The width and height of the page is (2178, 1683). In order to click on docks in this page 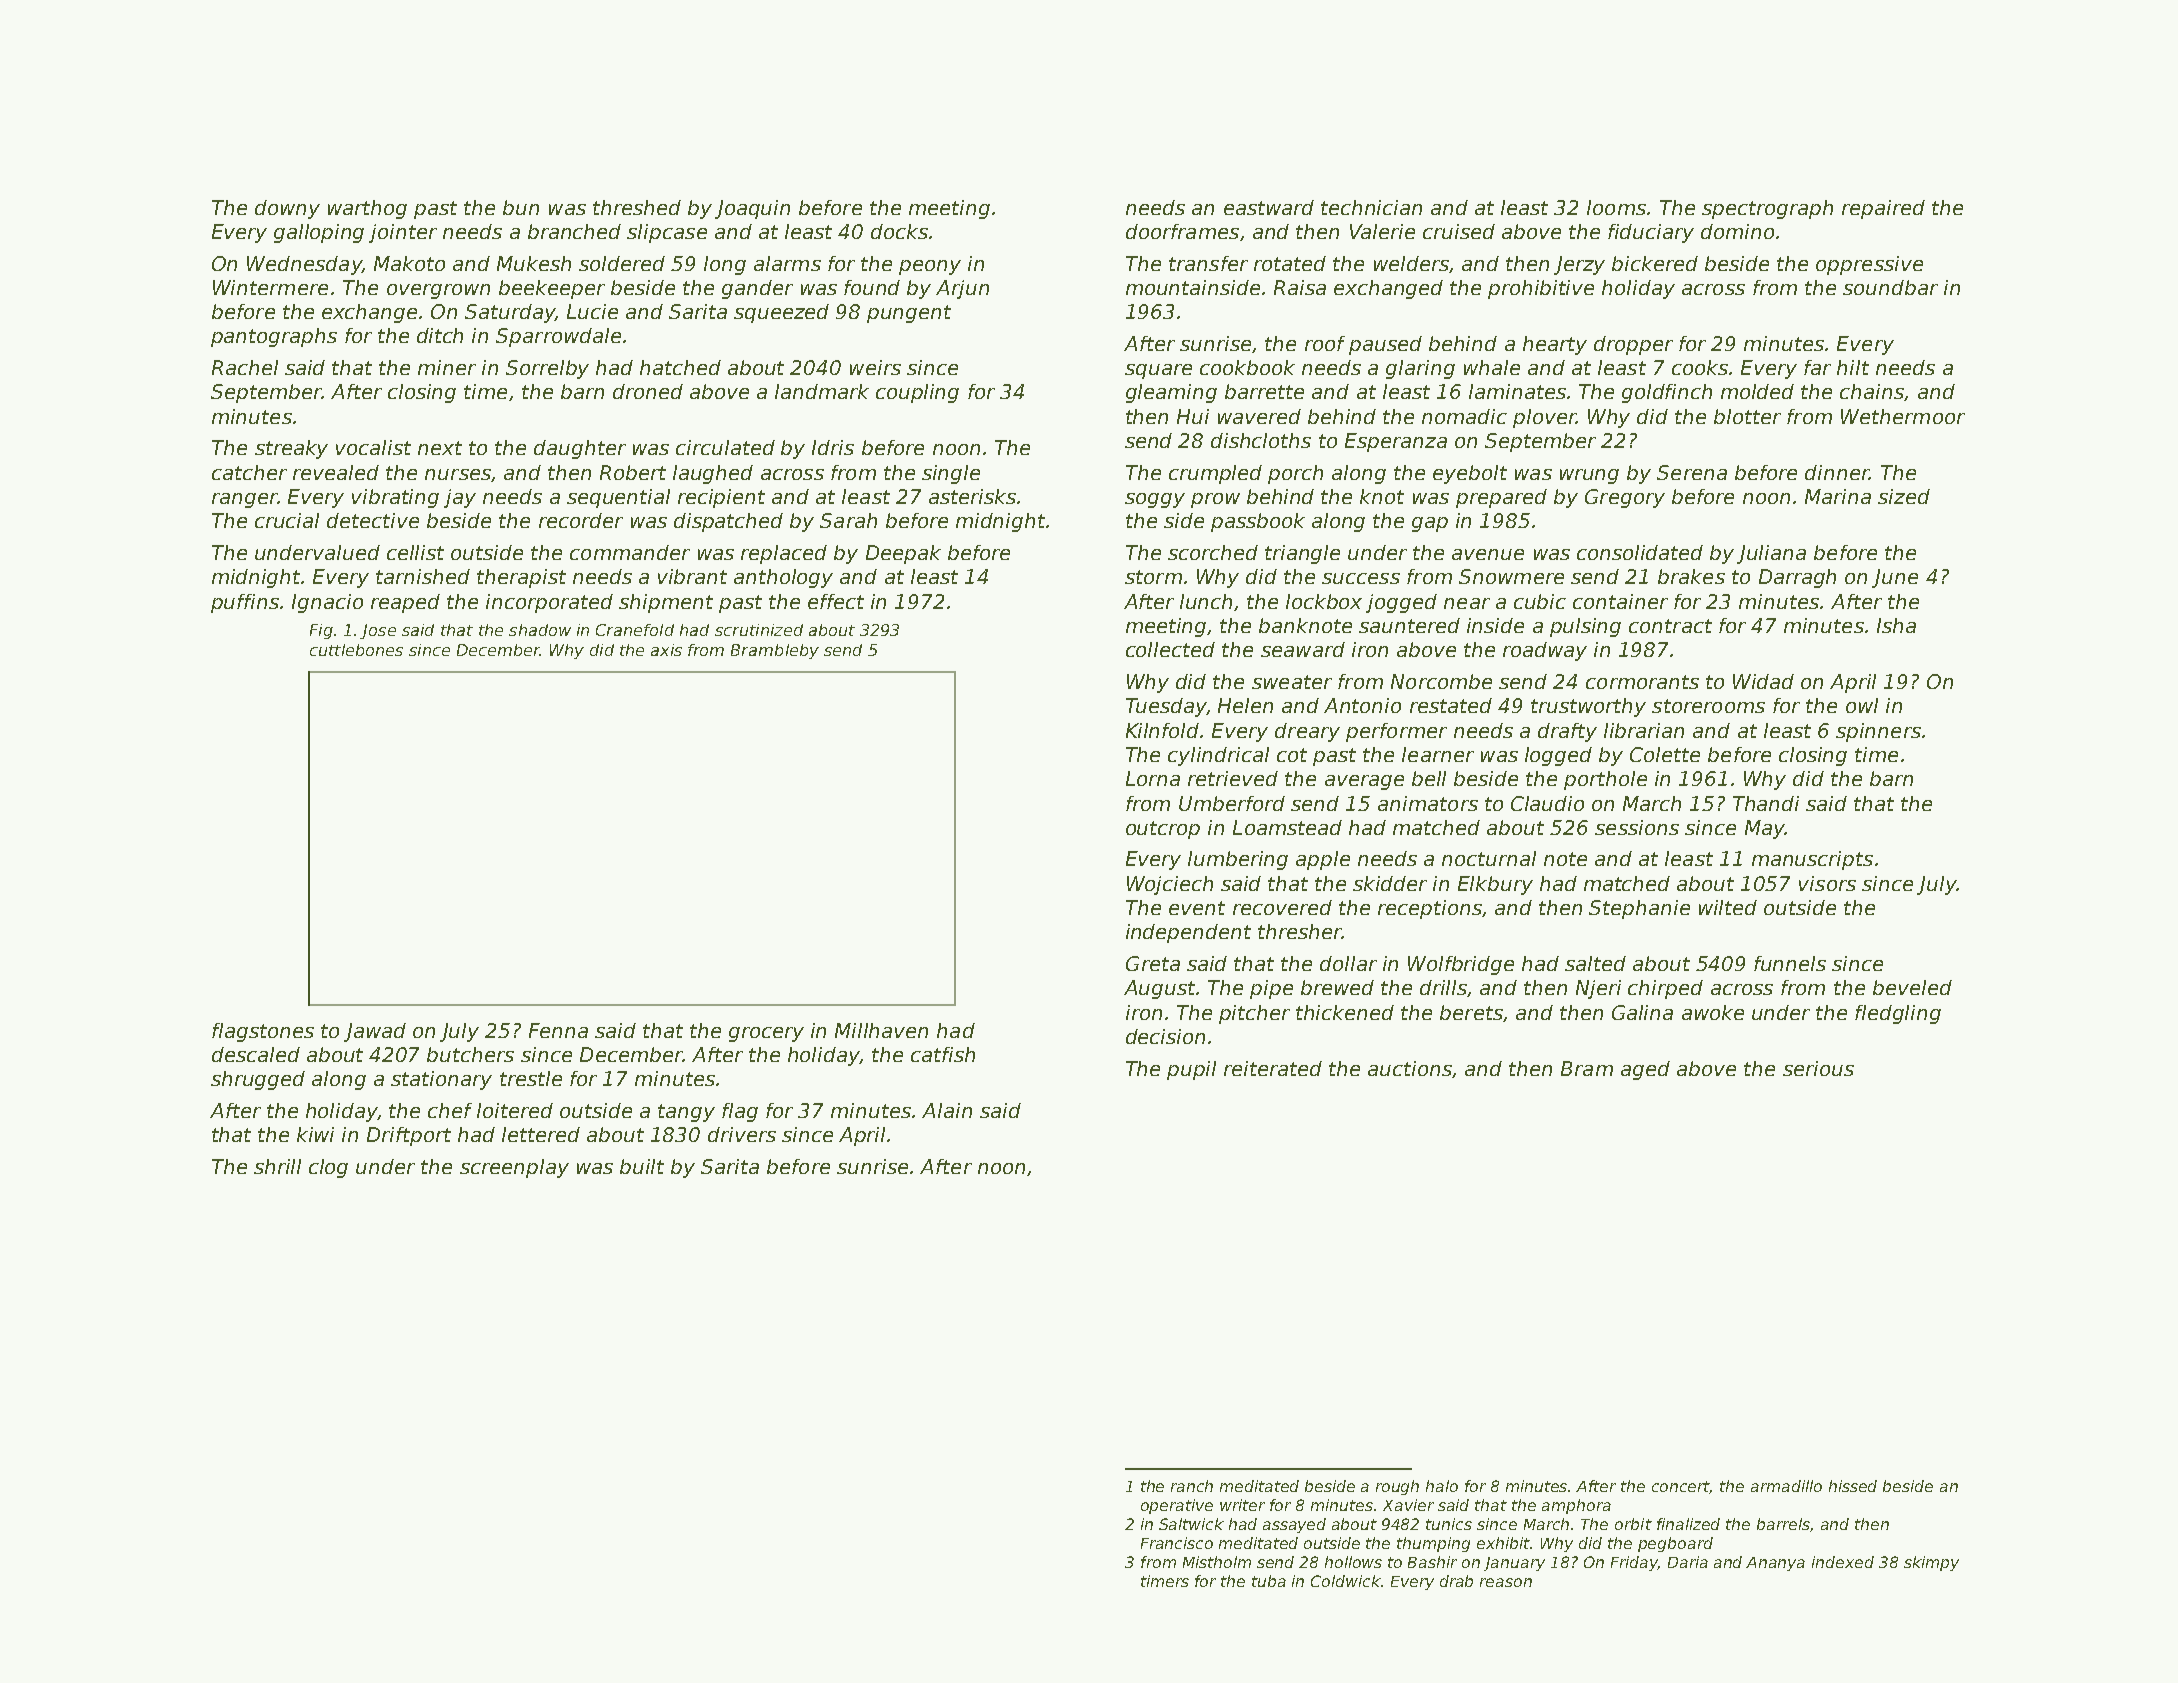, I will do `click(899, 231)`.
